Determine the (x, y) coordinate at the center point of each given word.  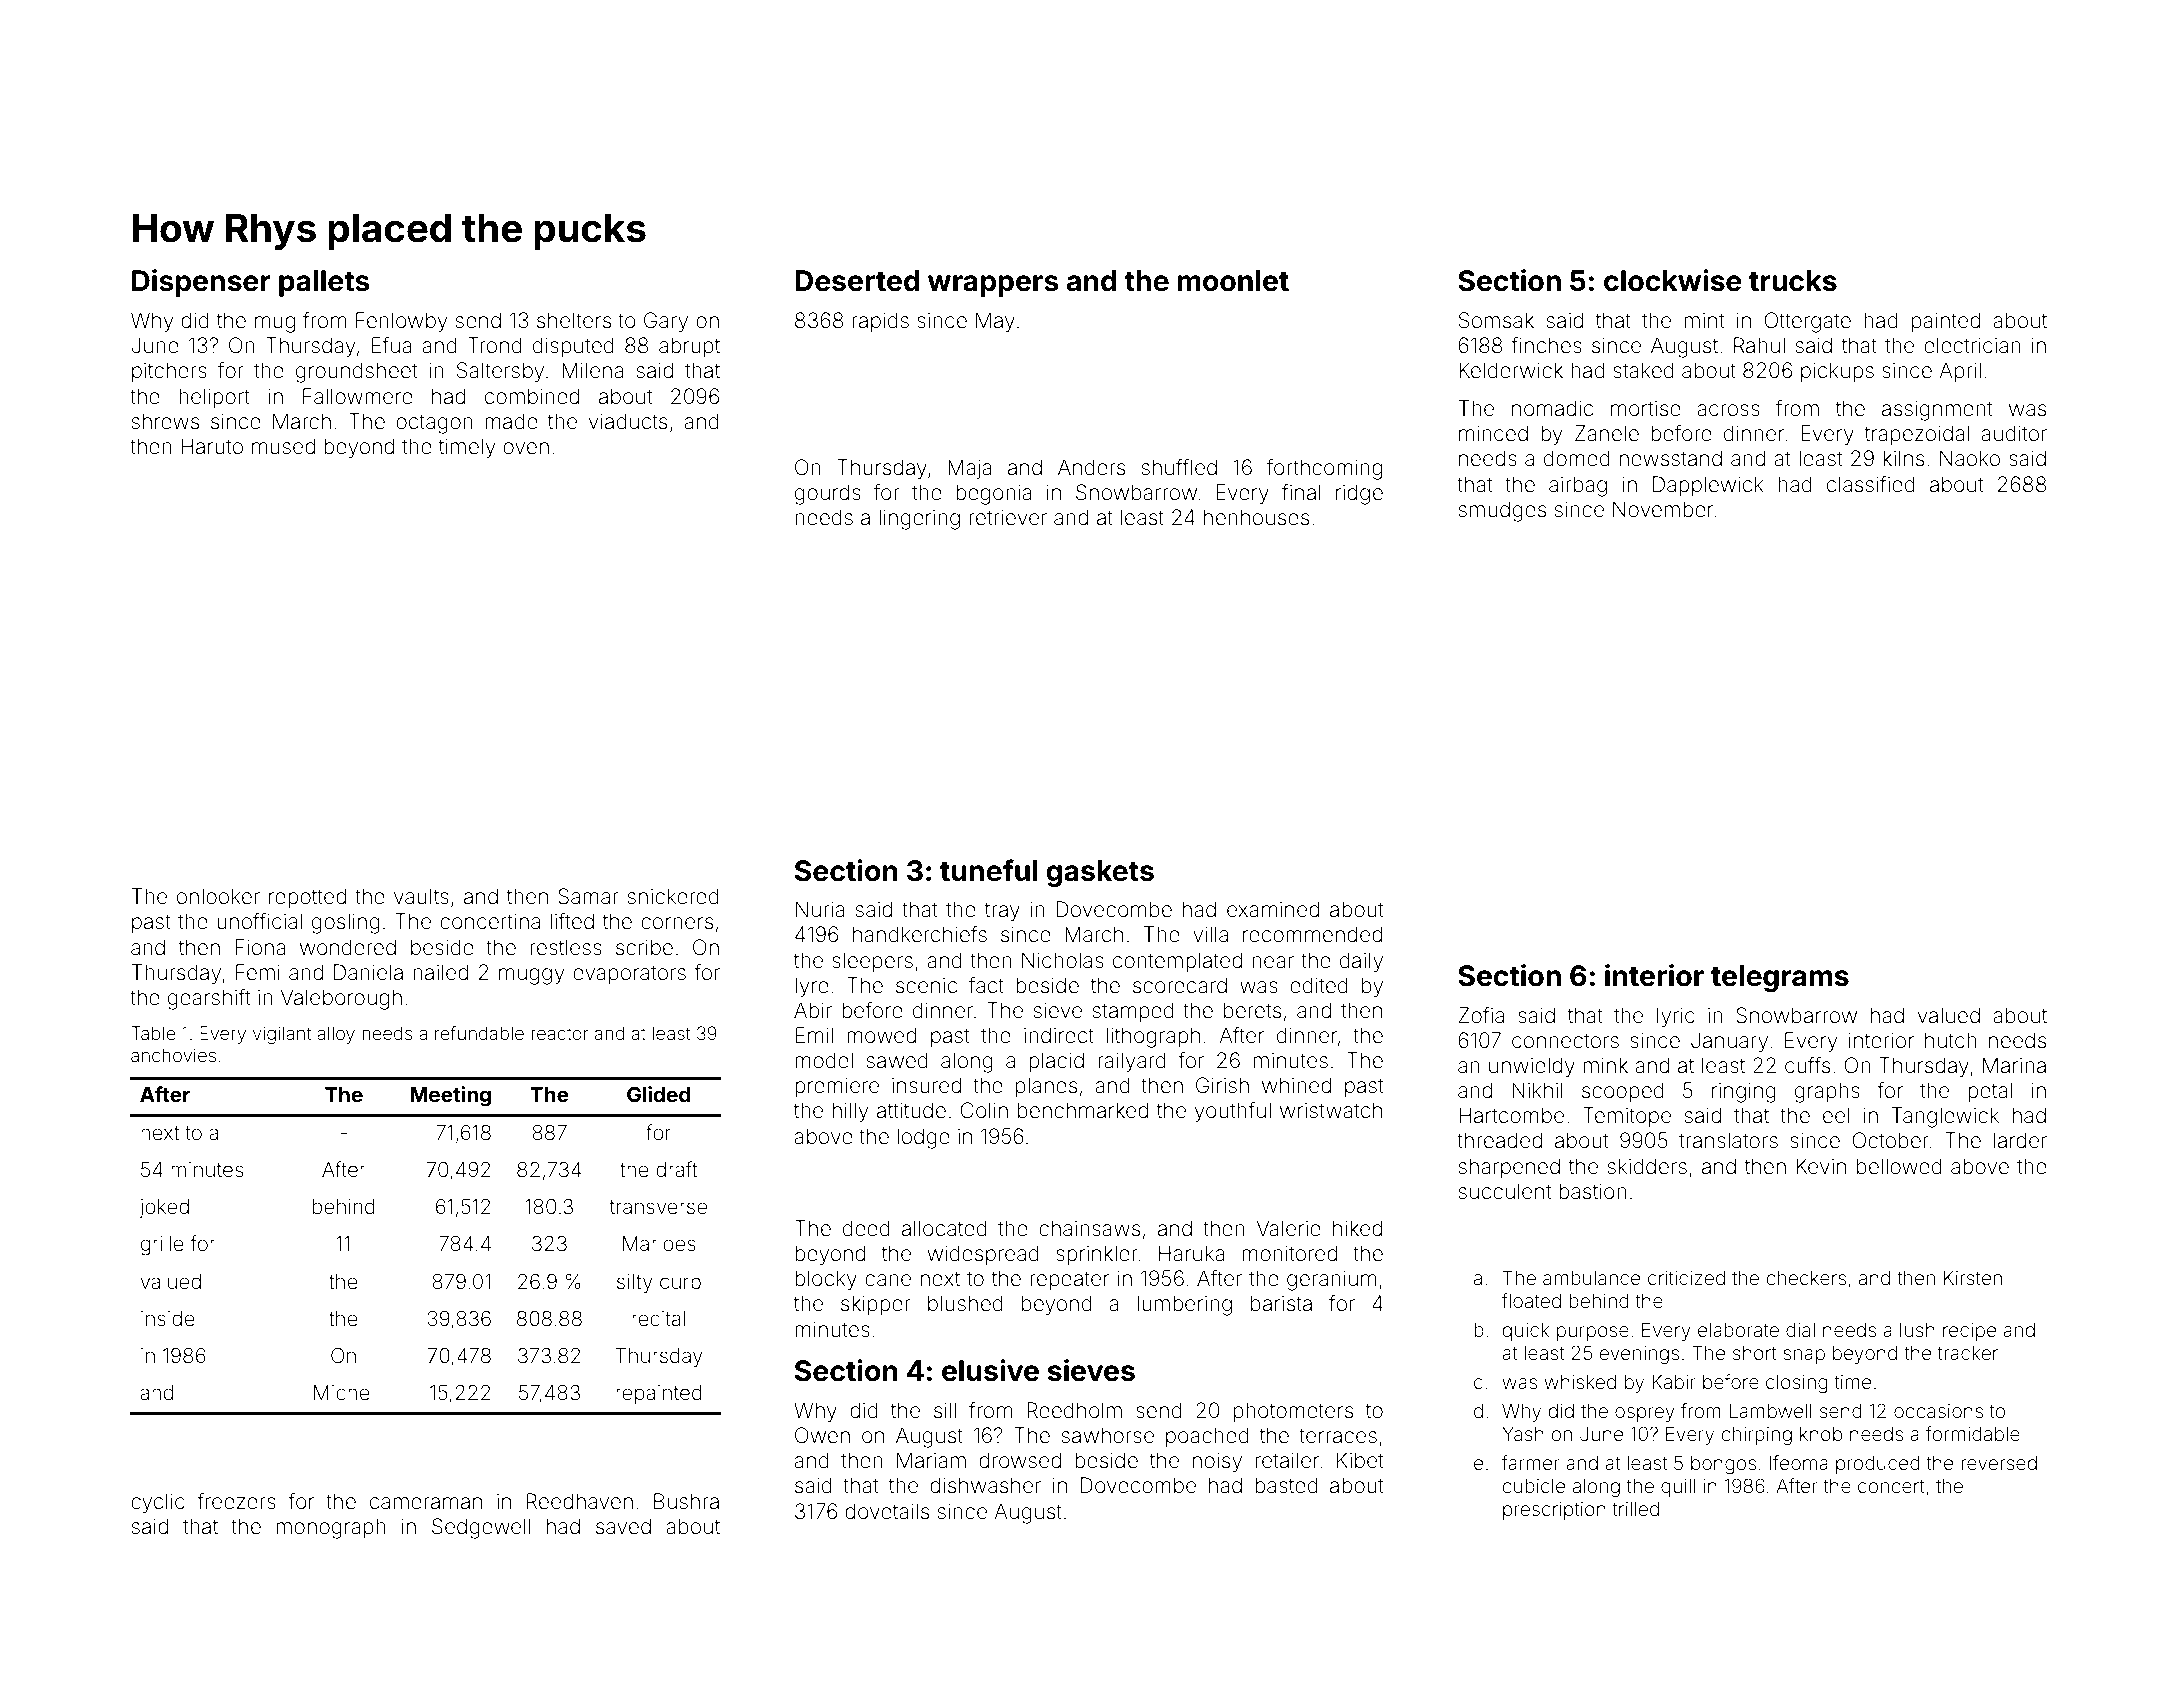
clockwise (1673, 280)
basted (1286, 1485)
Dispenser (201, 283)
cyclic (158, 1503)
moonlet (1233, 281)
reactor (560, 1033)
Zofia (1481, 1015)
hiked (1357, 1228)
